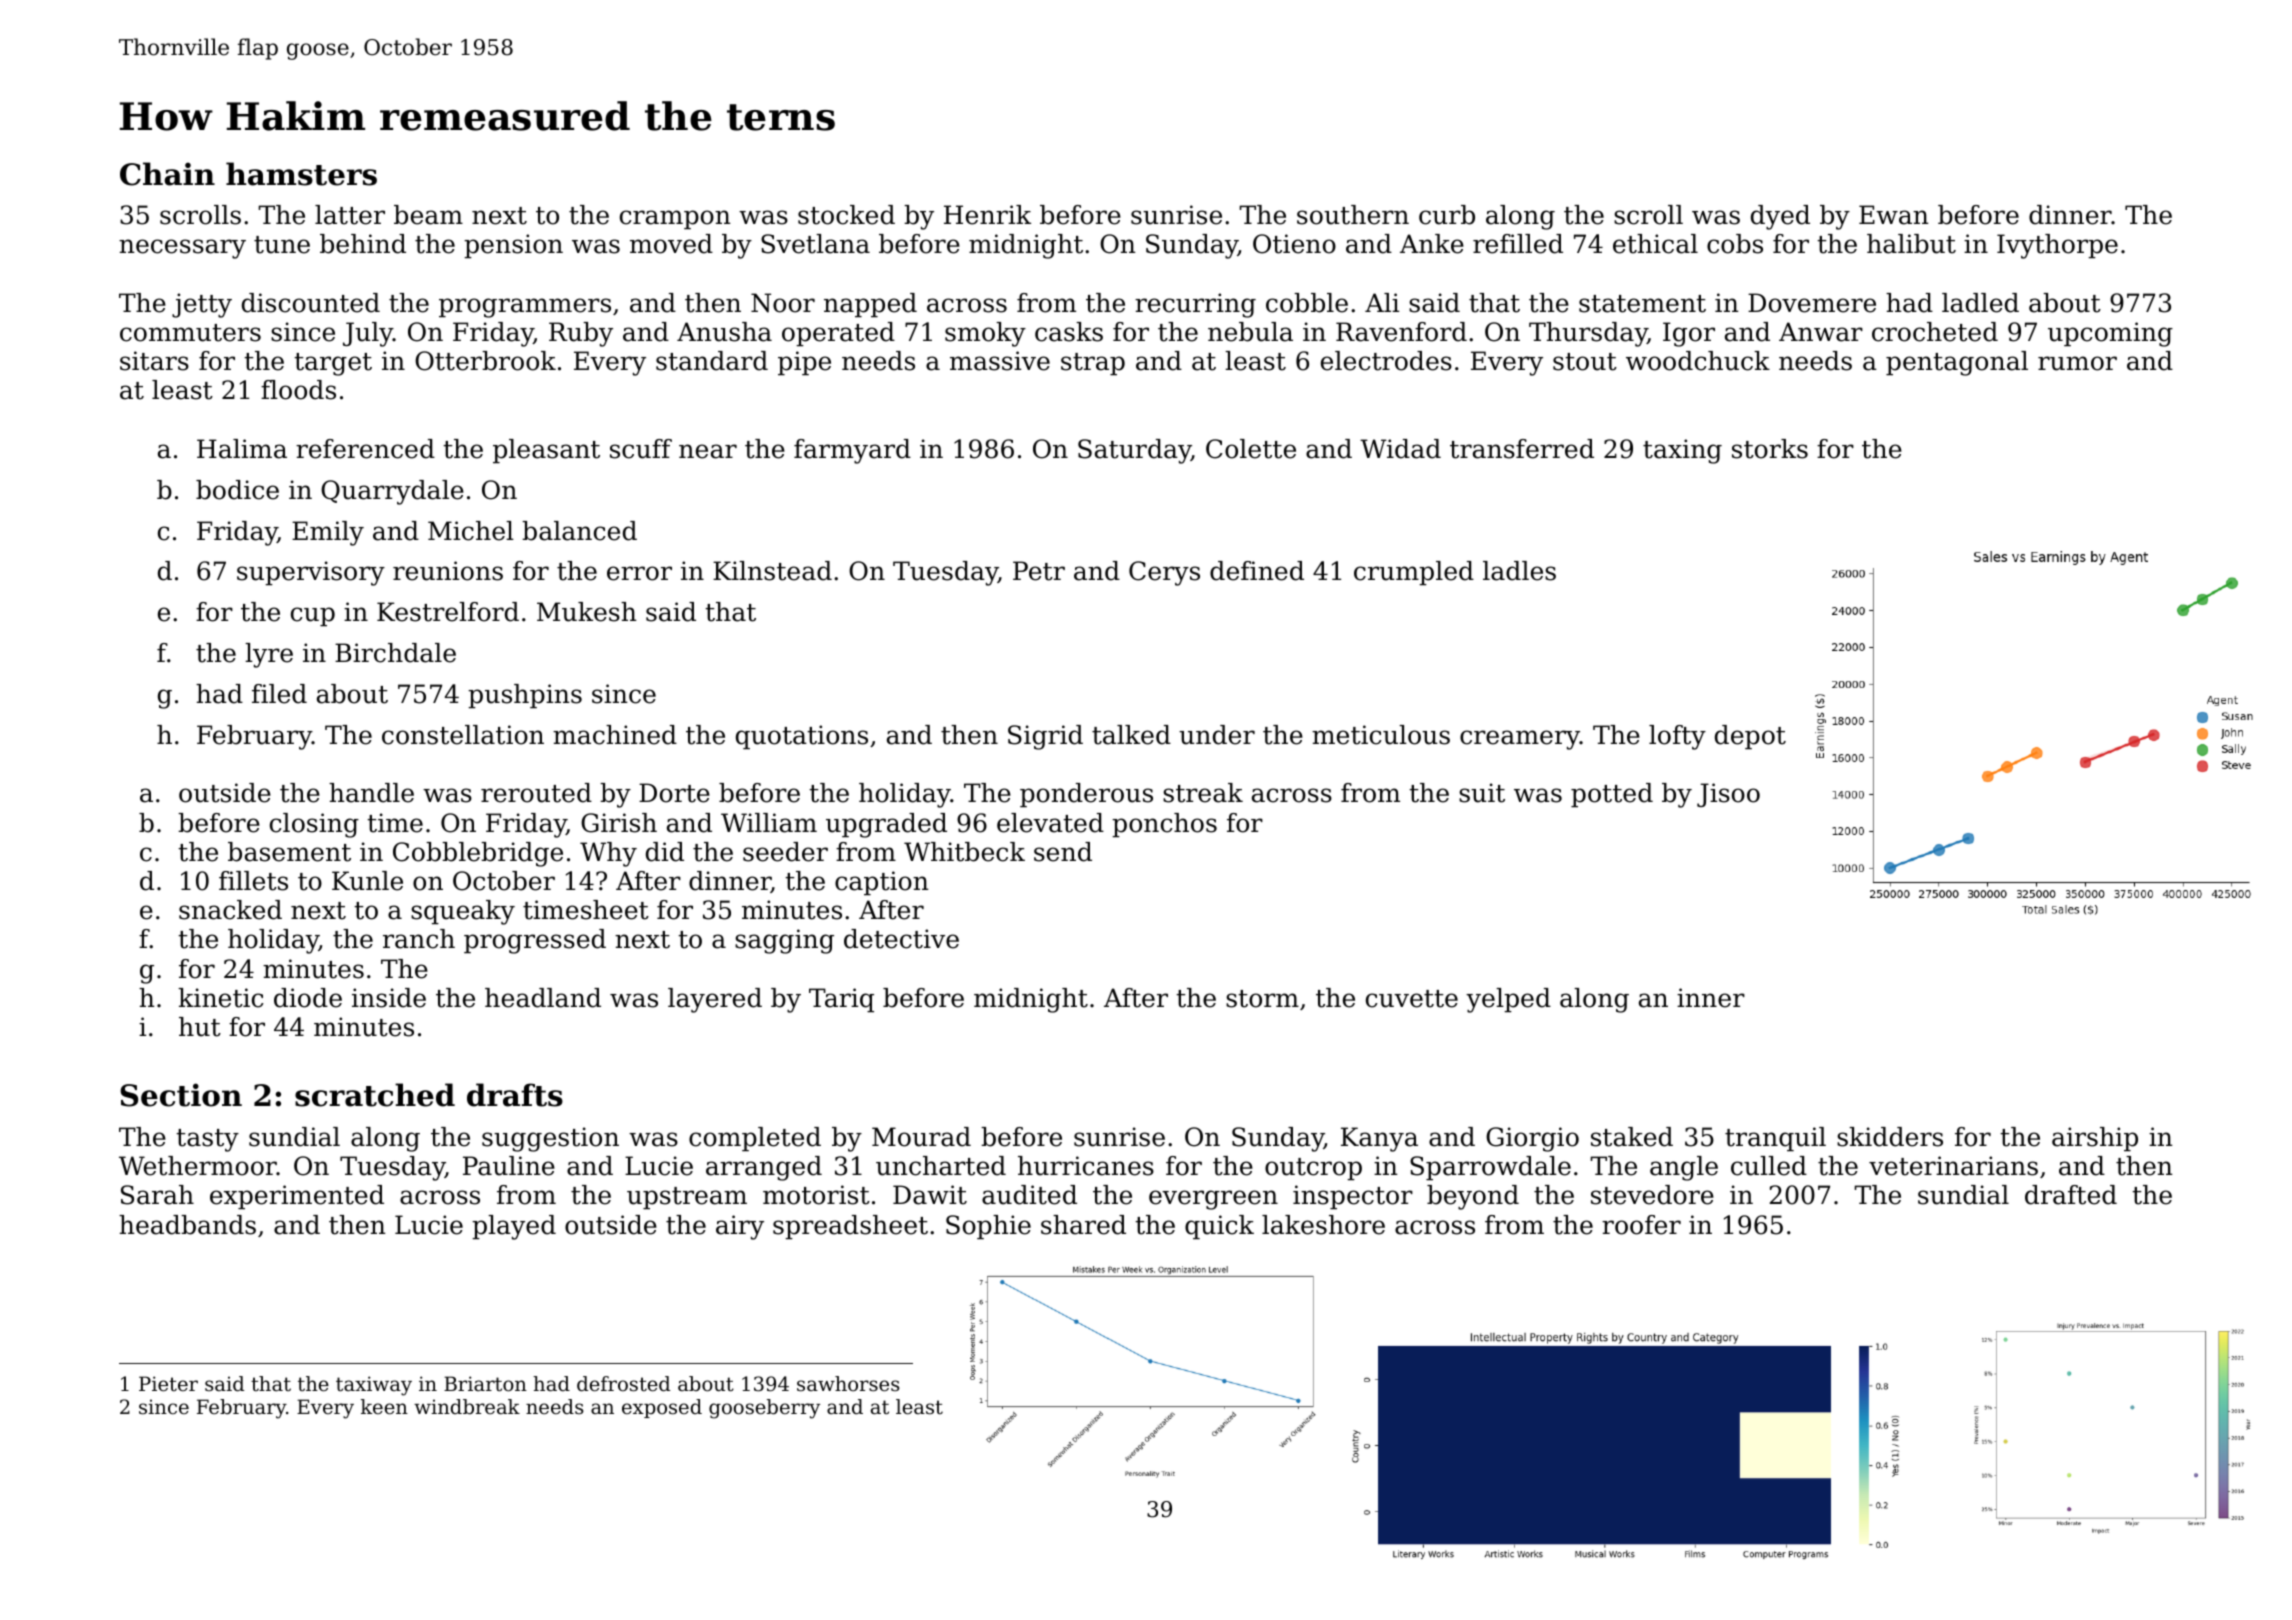  Describe the element at coordinates (1323, 1225) in the screenshot. I see `lakeshore` at that location.
